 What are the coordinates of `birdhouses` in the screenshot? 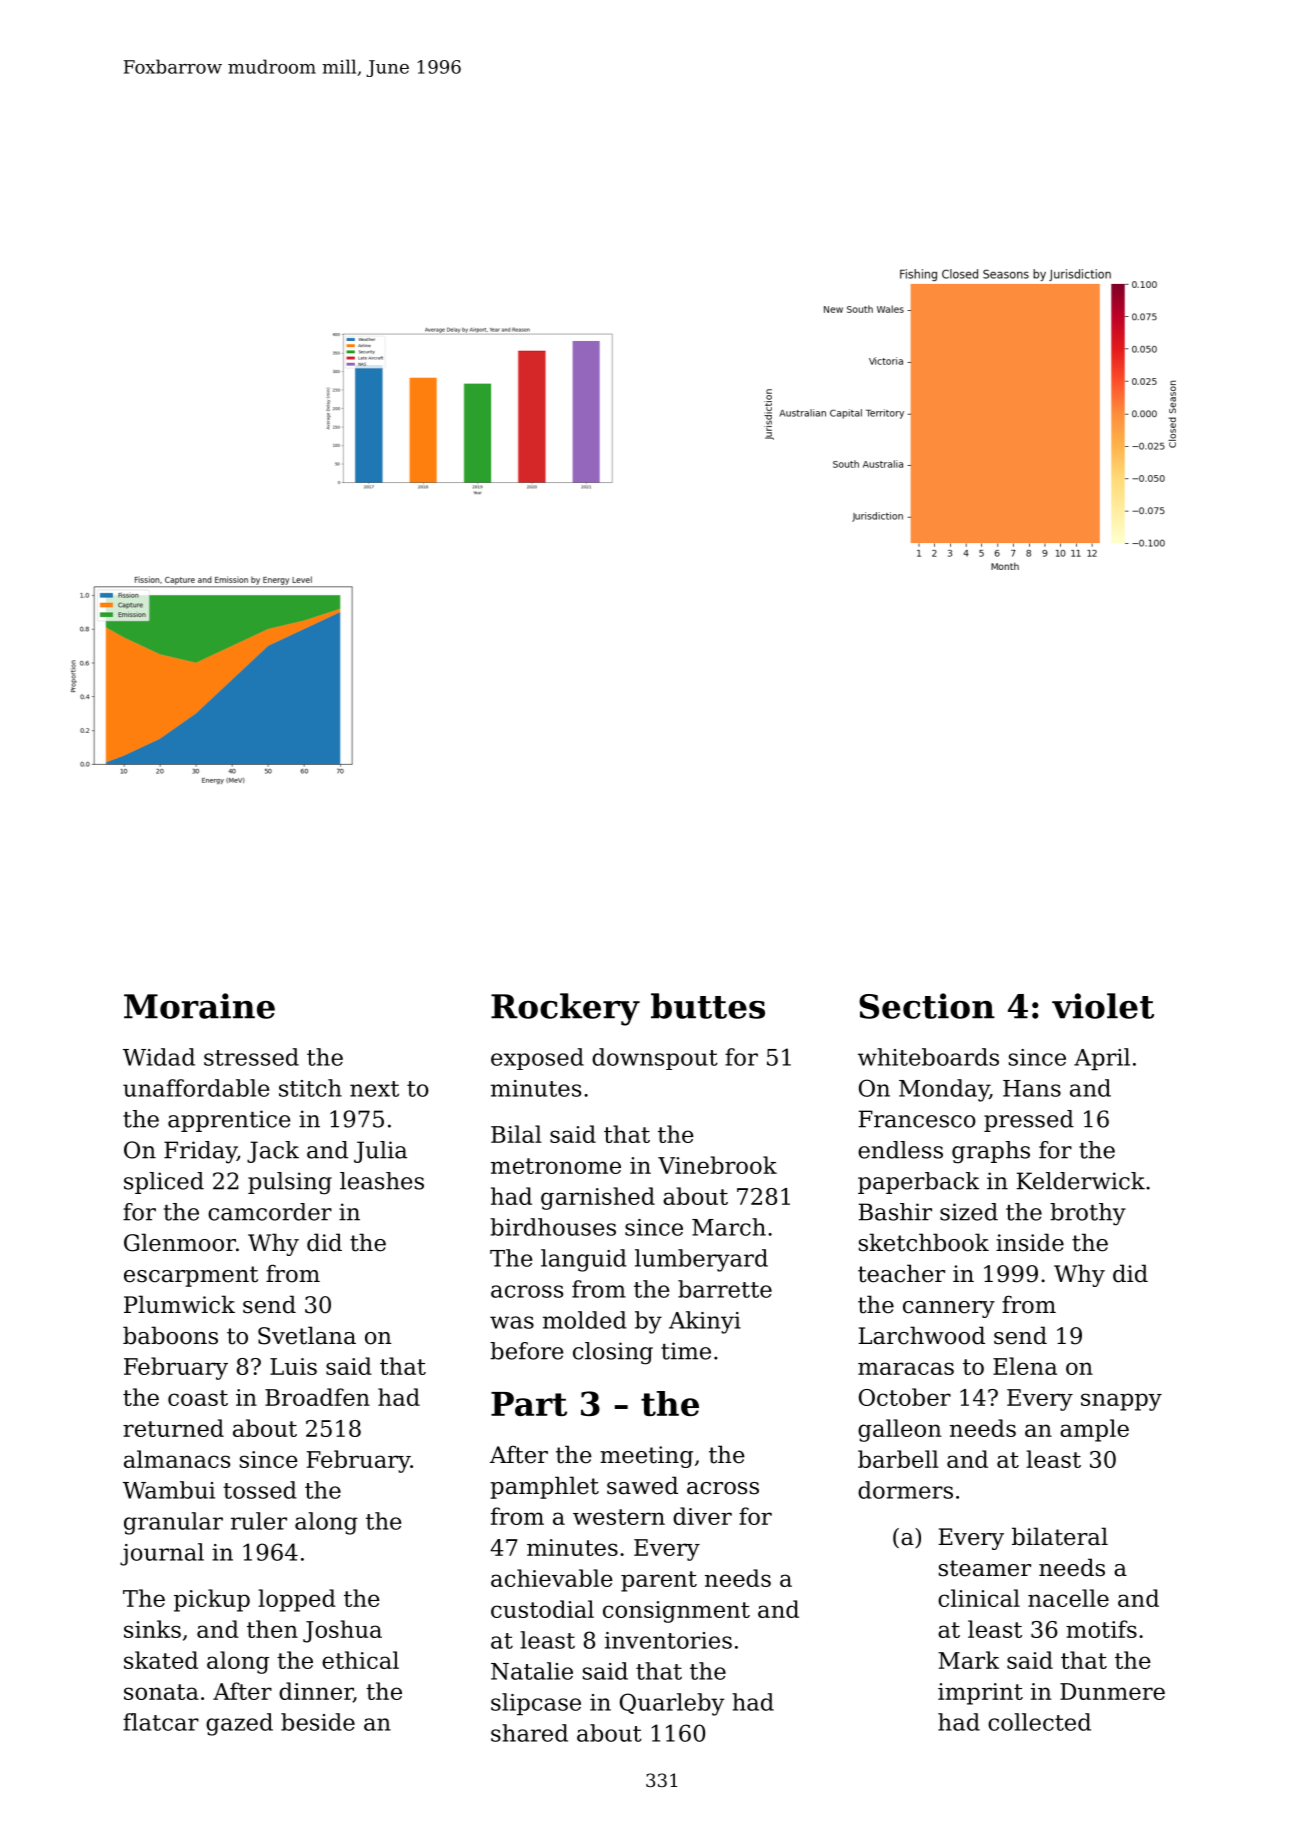 It's located at (553, 1227).
